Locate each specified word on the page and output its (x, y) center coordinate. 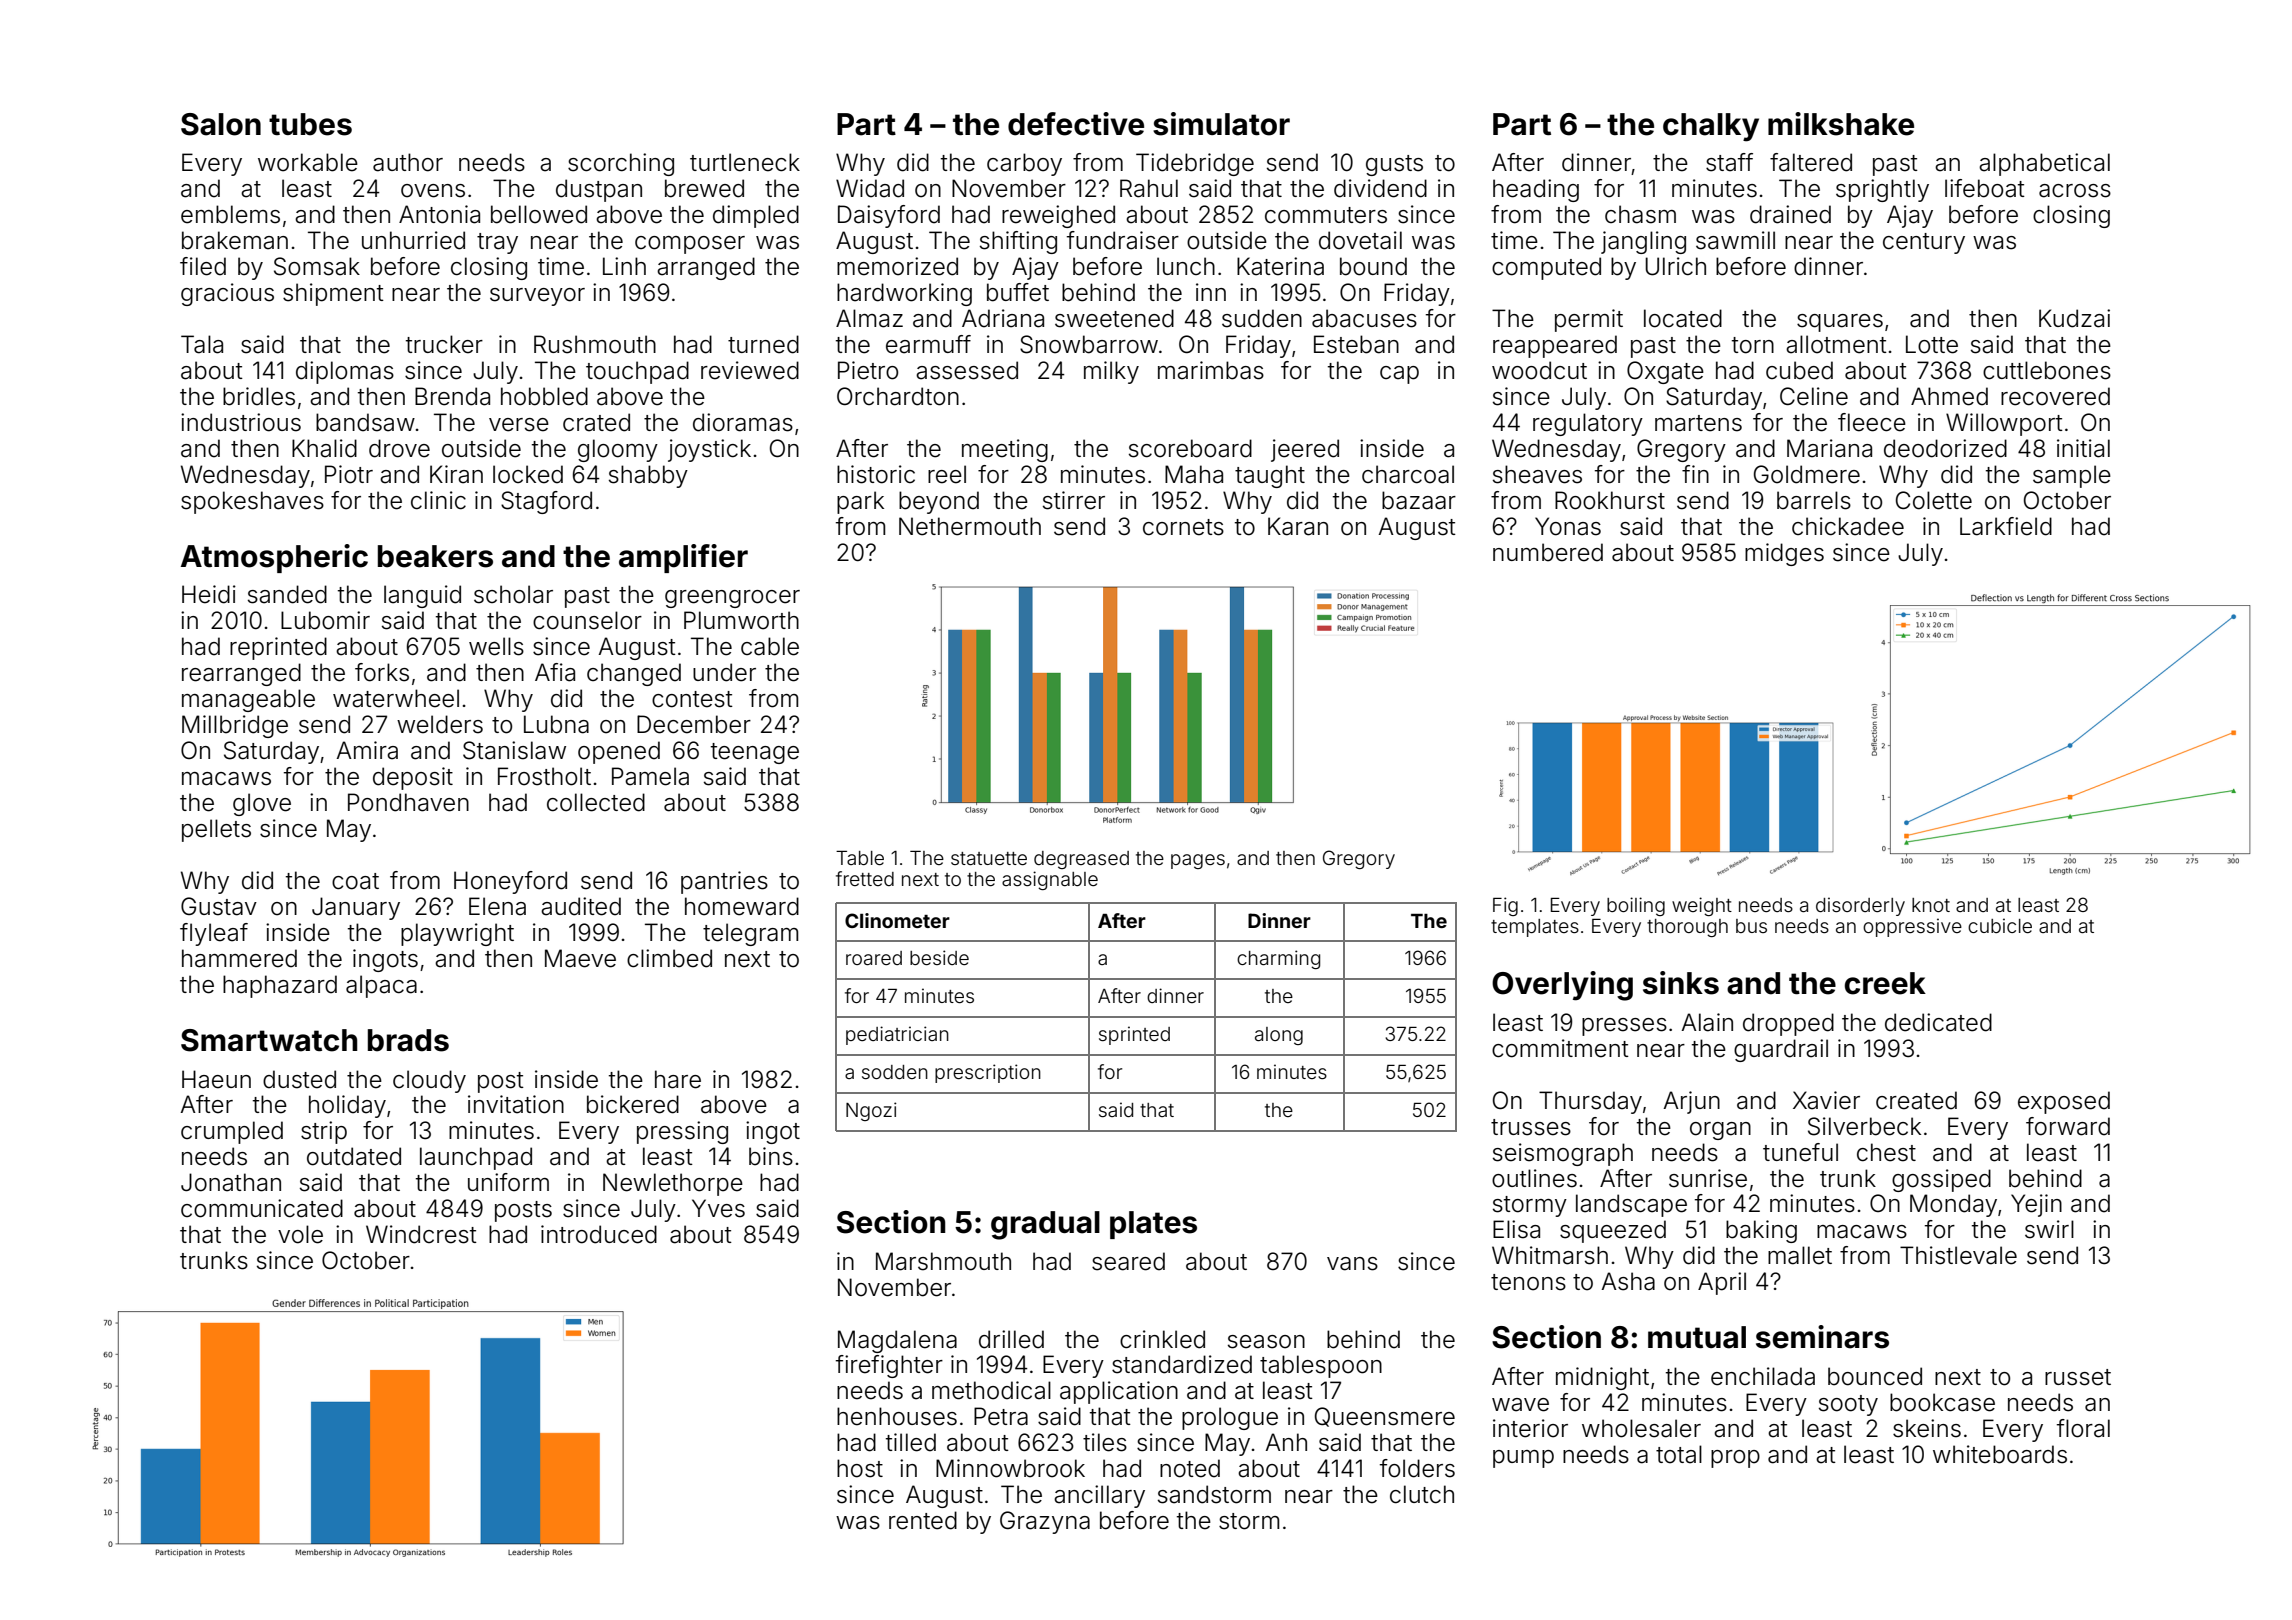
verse (519, 425)
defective (1076, 124)
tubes (310, 124)
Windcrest (421, 1234)
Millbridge (235, 726)
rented (923, 1520)
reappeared (1555, 346)
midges (1784, 554)
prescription (988, 1073)
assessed (967, 370)
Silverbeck (1864, 1126)
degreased (1081, 860)
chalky (1711, 127)
